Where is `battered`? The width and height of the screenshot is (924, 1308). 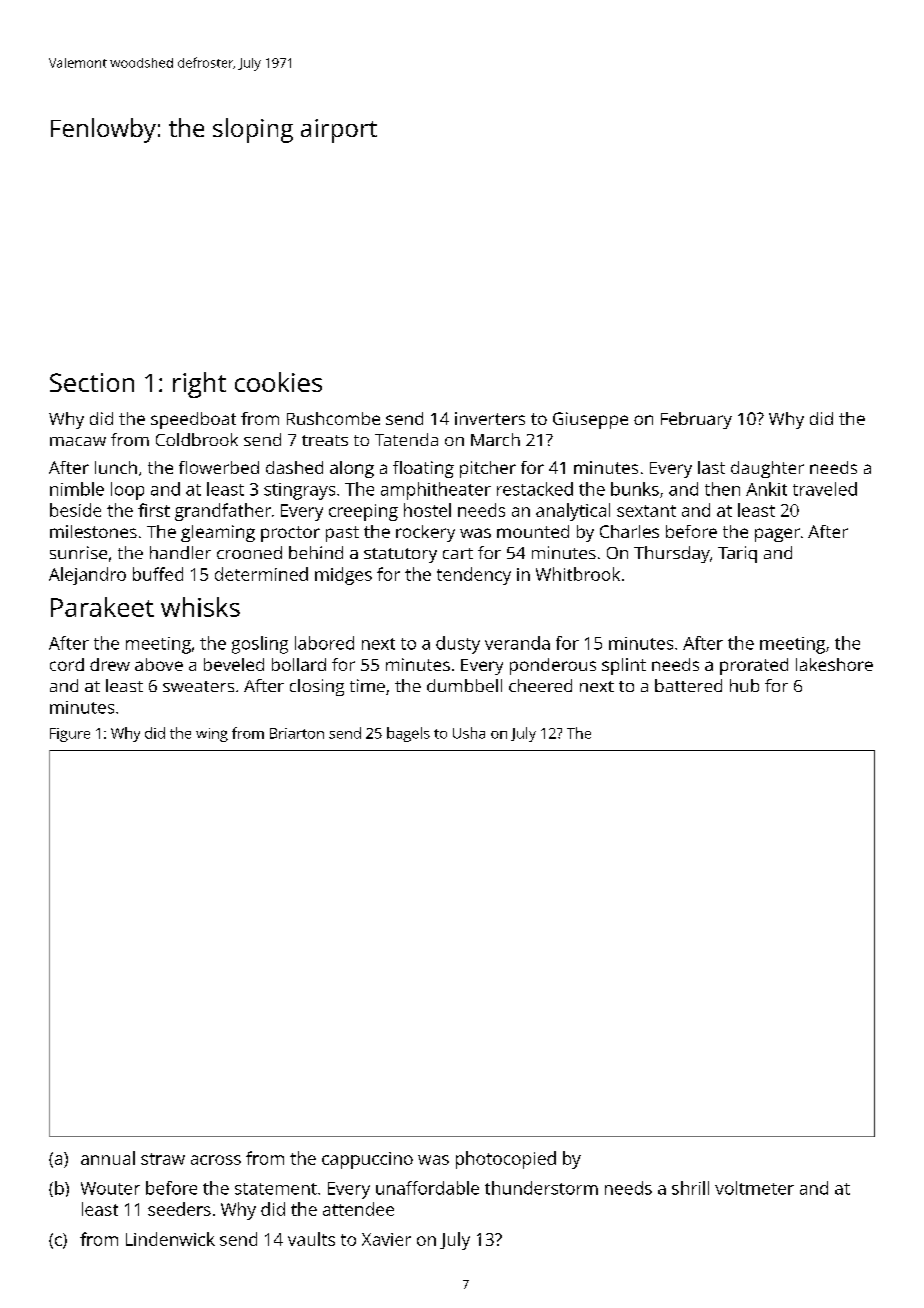
battered is located at coordinates (688, 685).
